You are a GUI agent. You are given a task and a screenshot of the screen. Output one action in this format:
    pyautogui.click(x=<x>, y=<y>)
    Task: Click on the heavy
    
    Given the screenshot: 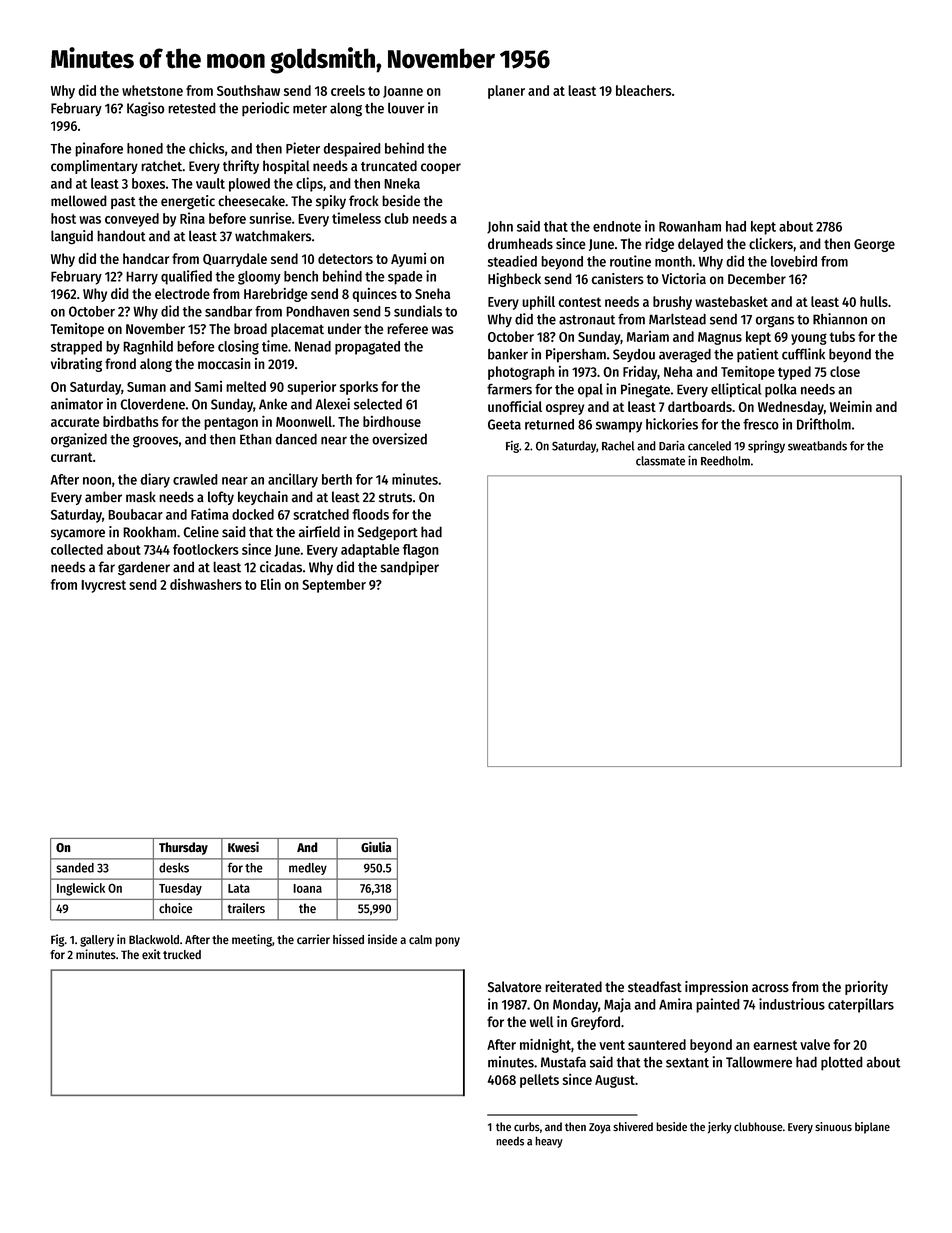 What is the action you would take?
    pyautogui.click(x=549, y=1142)
